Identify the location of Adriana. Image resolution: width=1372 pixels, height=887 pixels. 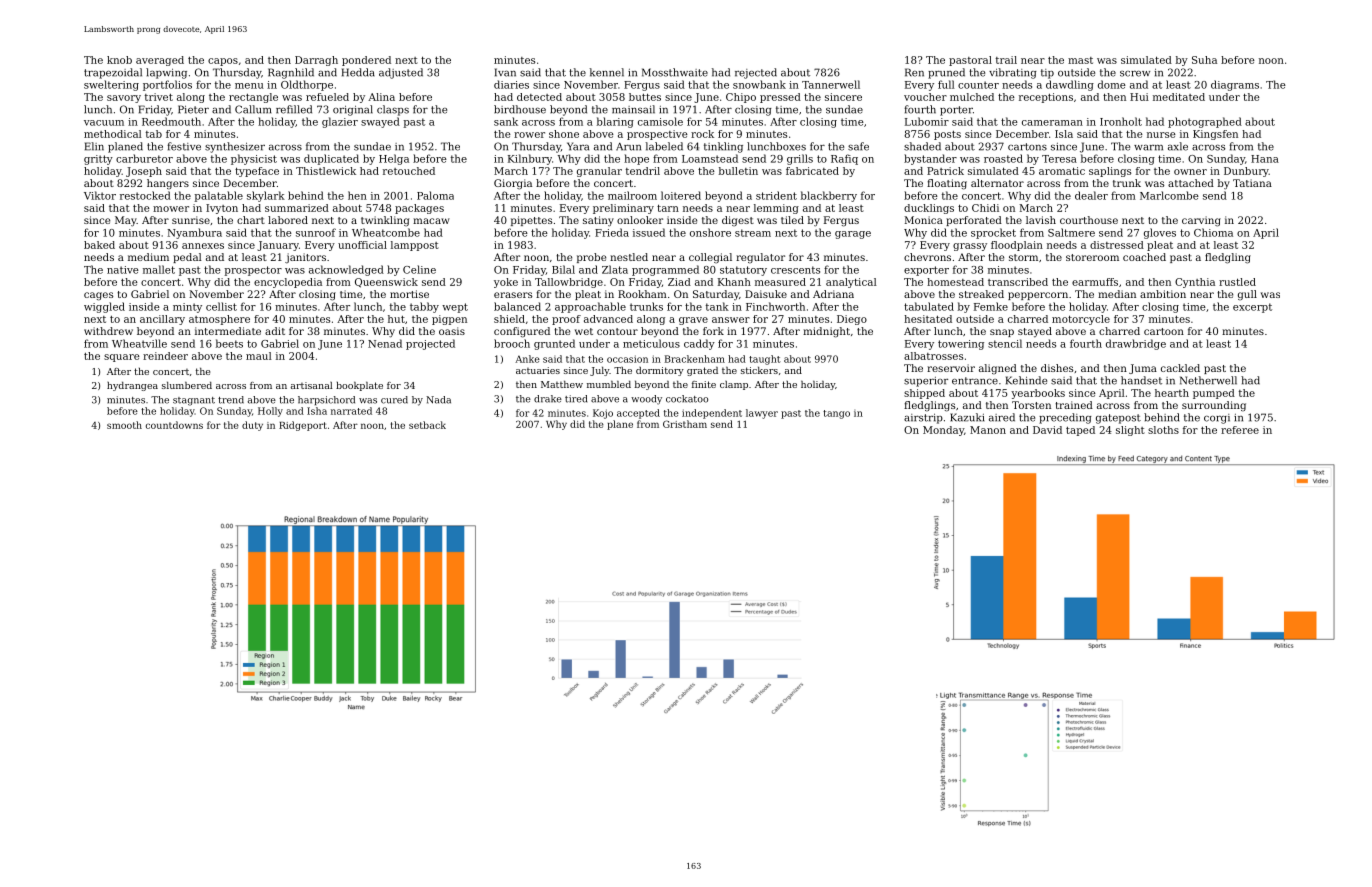
(833, 294).
